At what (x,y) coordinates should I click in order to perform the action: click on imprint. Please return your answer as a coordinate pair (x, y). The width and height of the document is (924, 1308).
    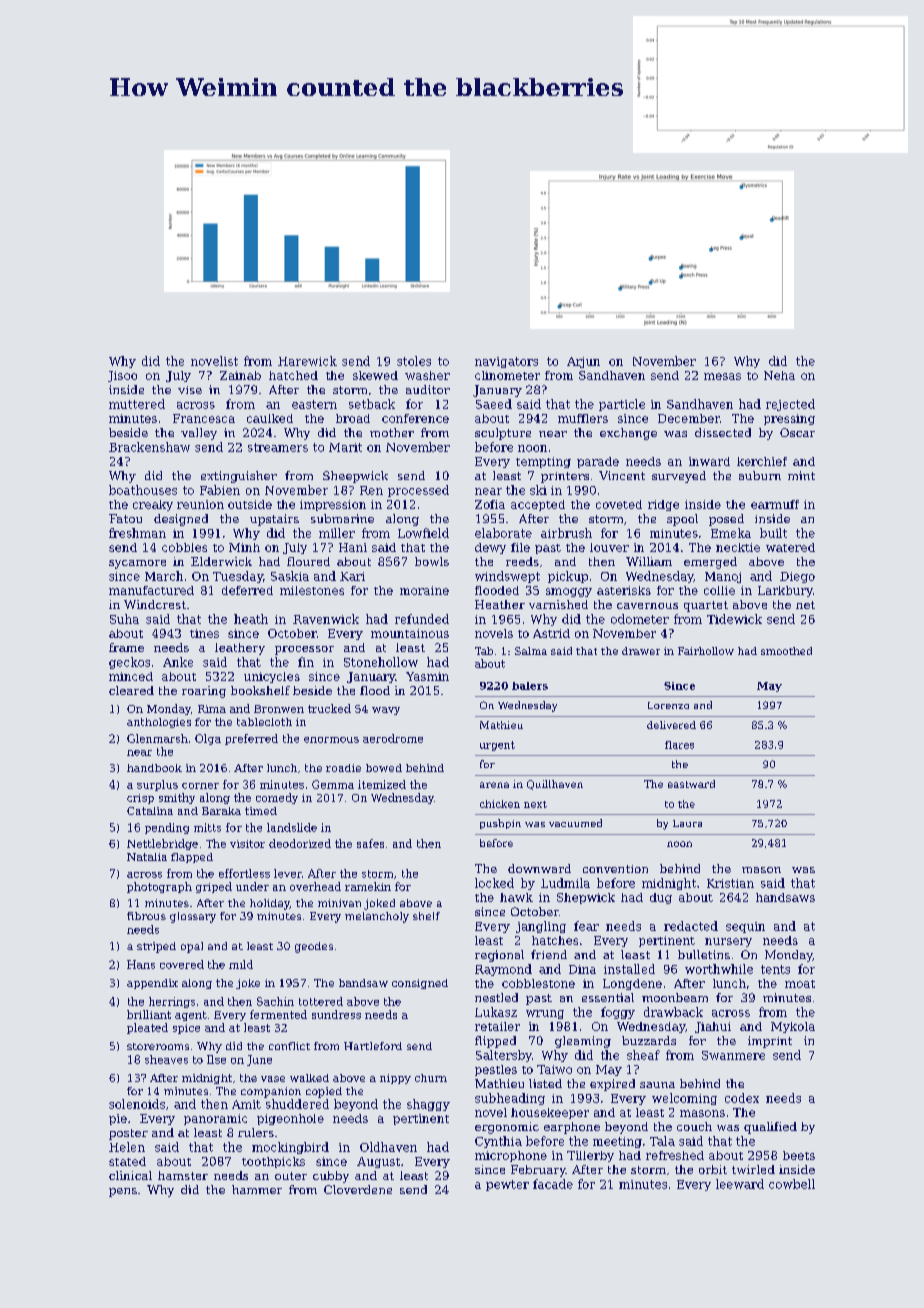
    Looking at the image, I should click on (770, 1042).
